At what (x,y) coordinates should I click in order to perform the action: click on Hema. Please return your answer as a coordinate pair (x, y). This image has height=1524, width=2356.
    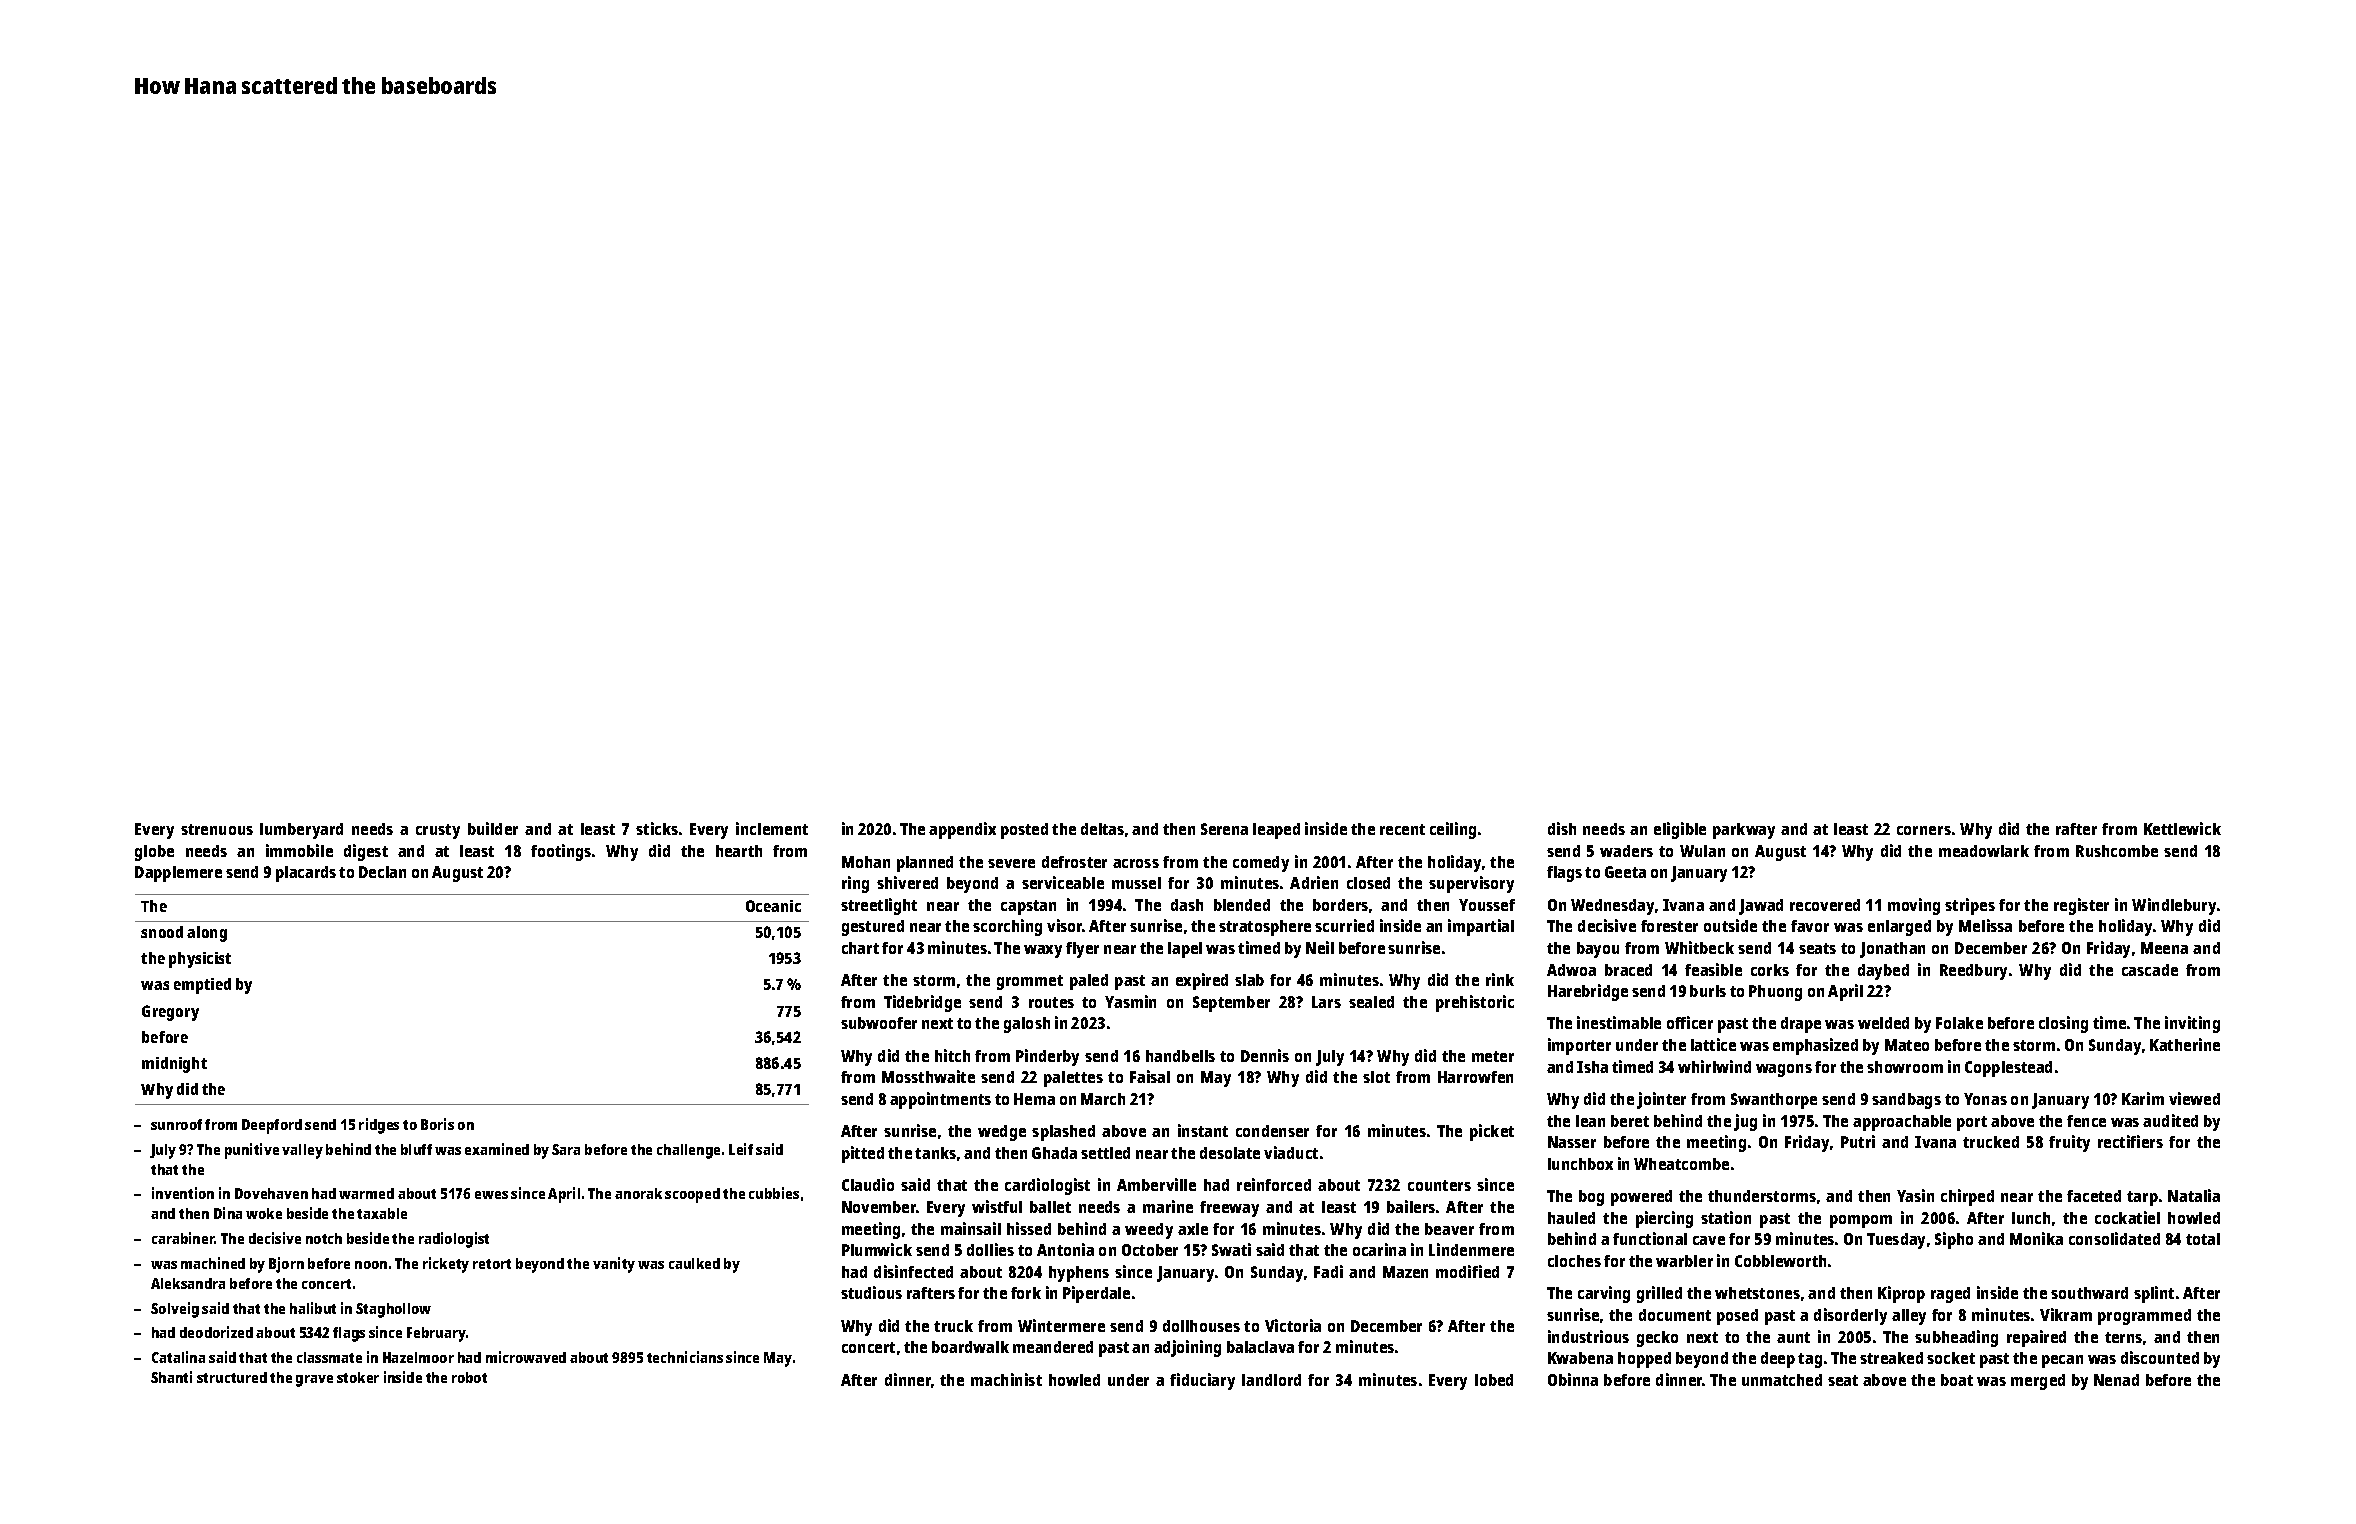
    Looking at the image, I should click on (1034, 1099).
